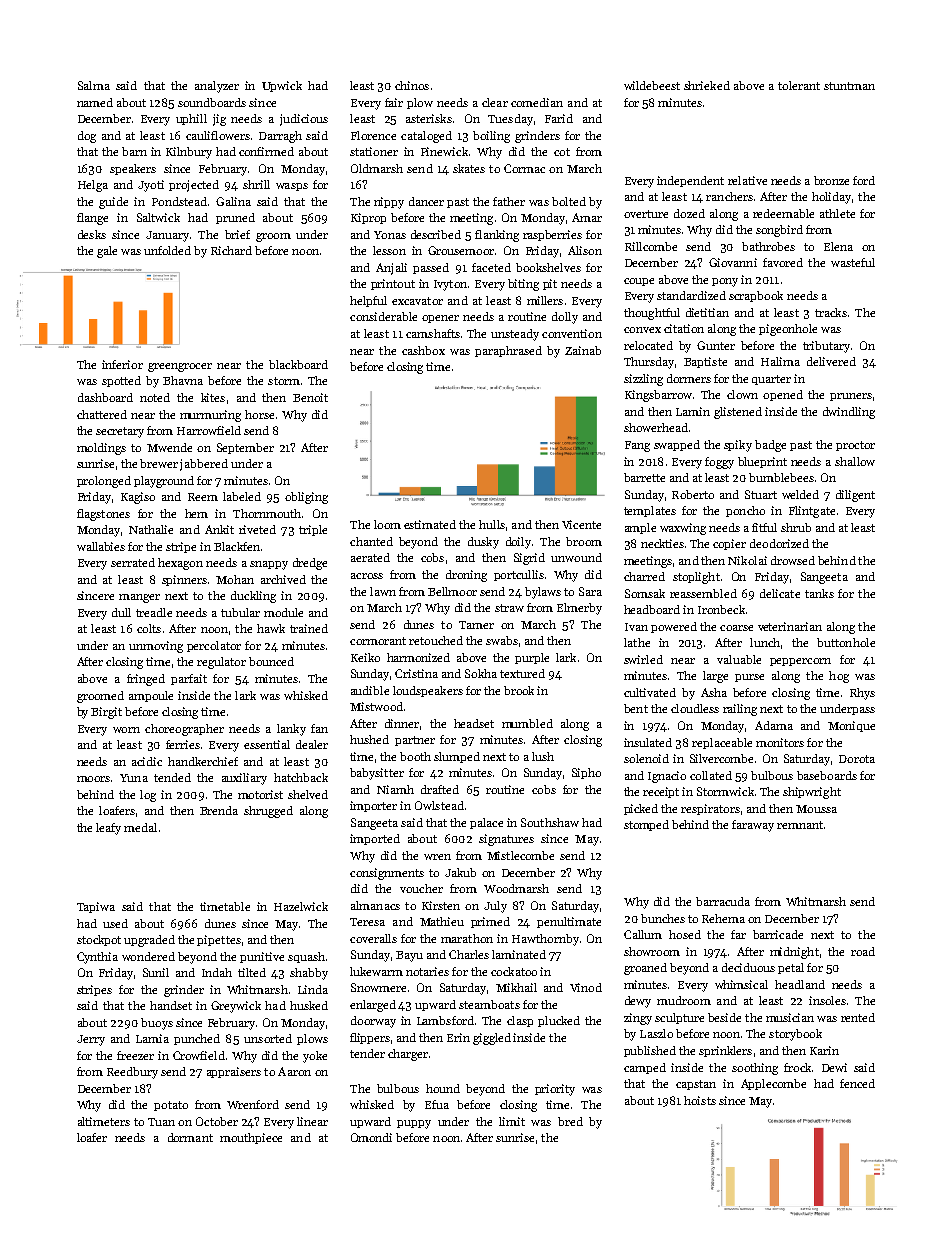 Image resolution: width=952 pixels, height=1233 pixels. What do you see at coordinates (429, 118) in the screenshot?
I see `asterisks` at bounding box center [429, 118].
